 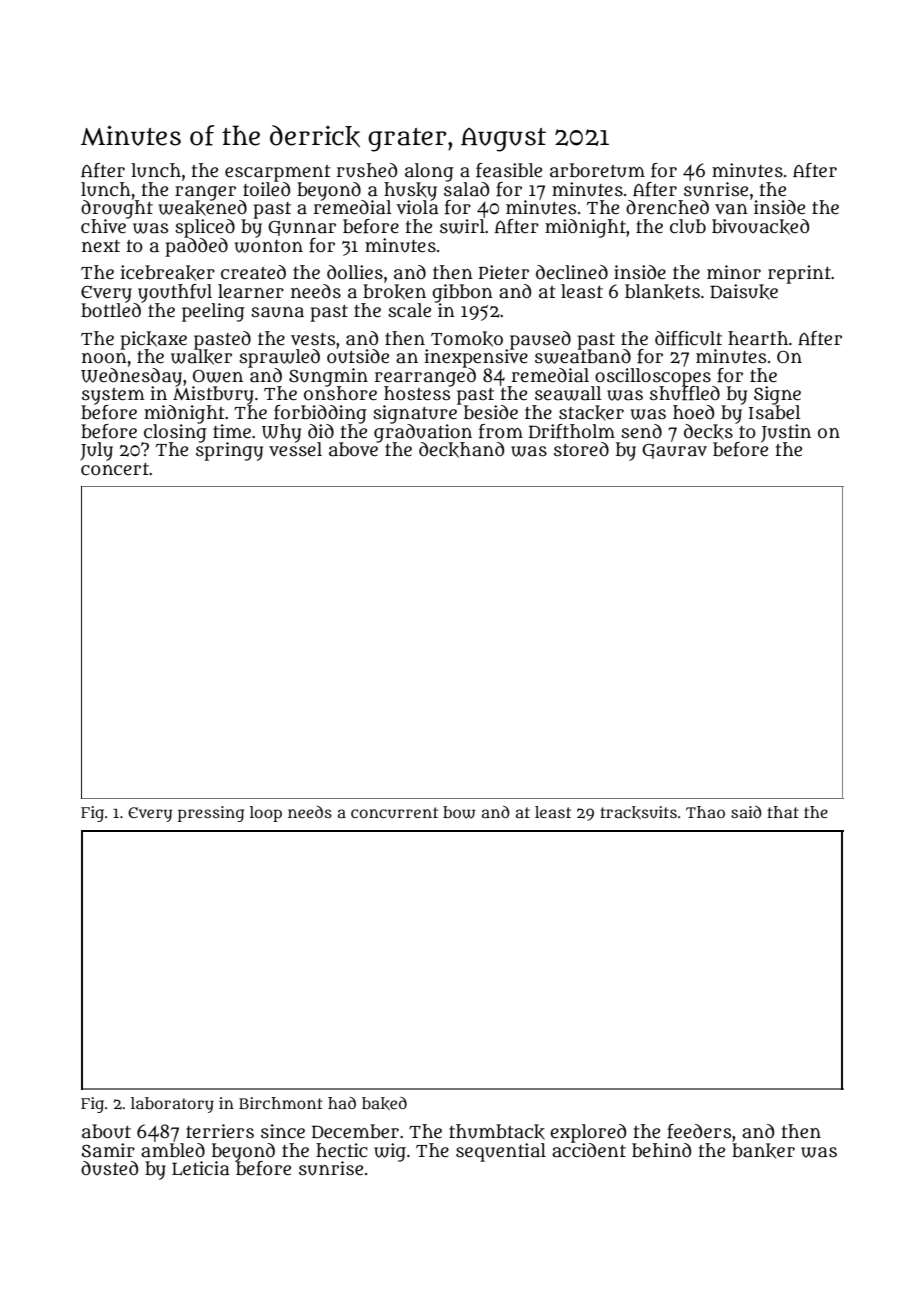 What do you see at coordinates (583, 356) in the screenshot?
I see `sweatband` at bounding box center [583, 356].
